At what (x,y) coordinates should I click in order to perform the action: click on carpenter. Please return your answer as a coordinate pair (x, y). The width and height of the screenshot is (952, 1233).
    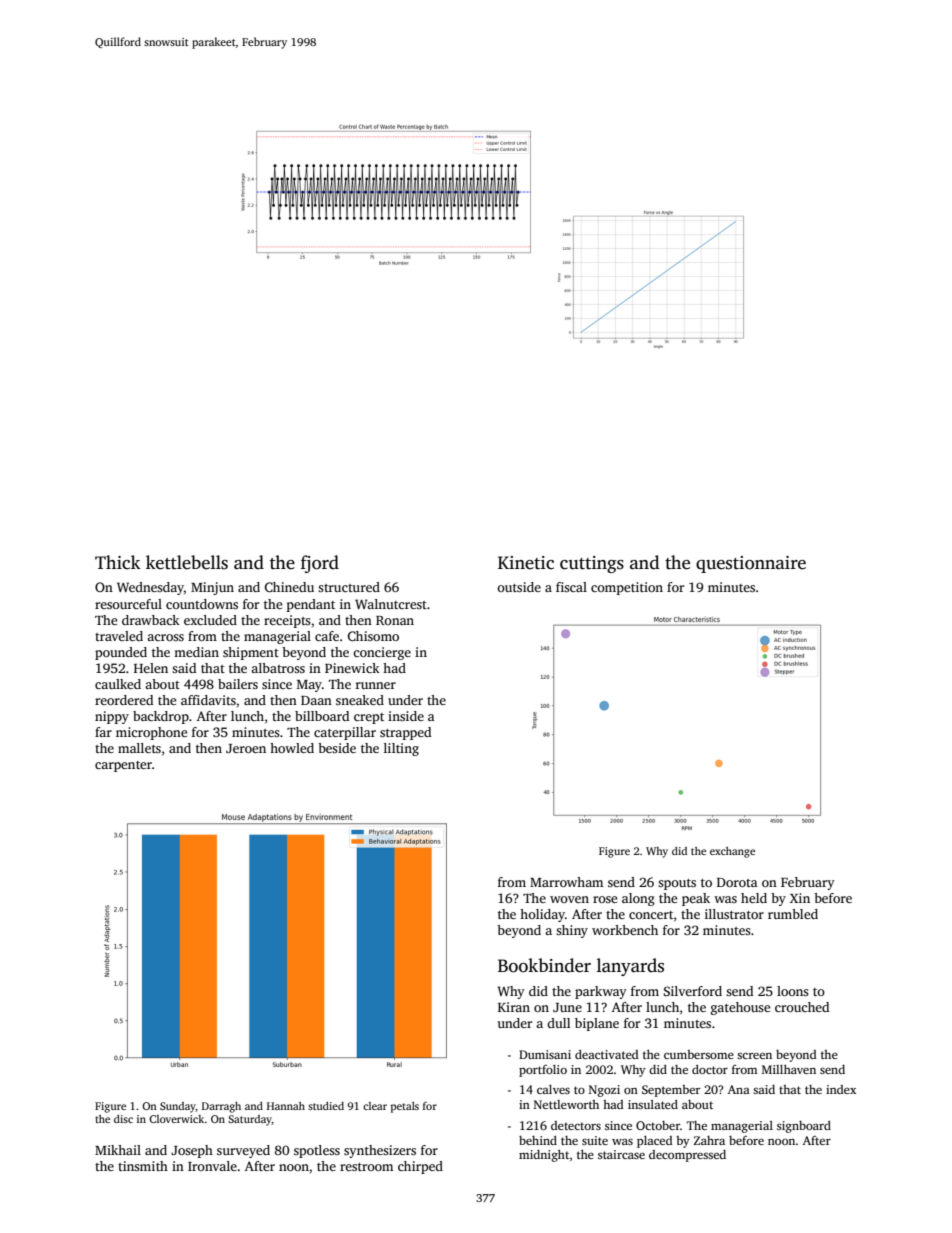
    Looking at the image, I should click on (123, 766).
